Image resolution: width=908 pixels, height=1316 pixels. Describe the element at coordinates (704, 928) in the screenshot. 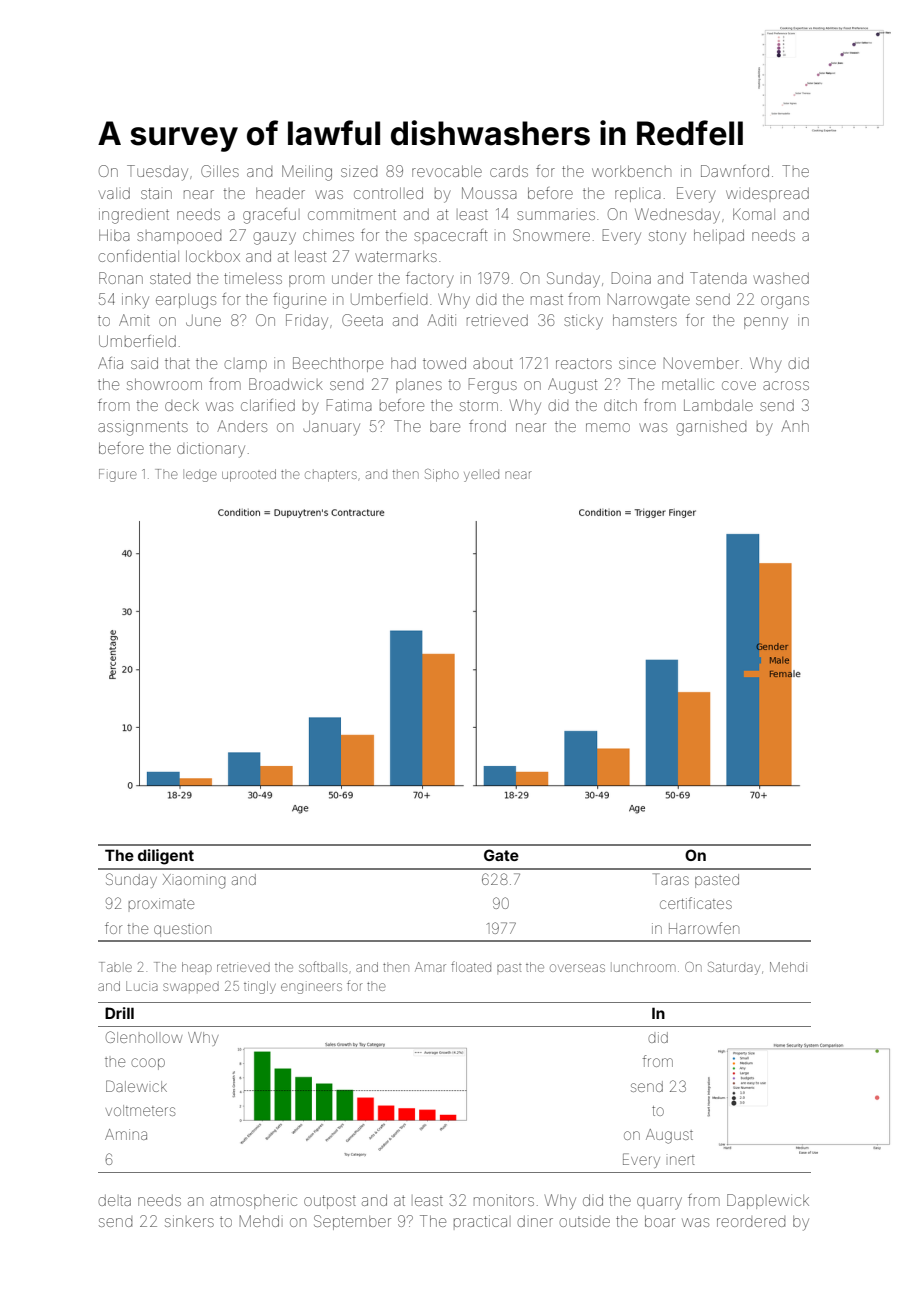

I see `Harrowfen` at that location.
